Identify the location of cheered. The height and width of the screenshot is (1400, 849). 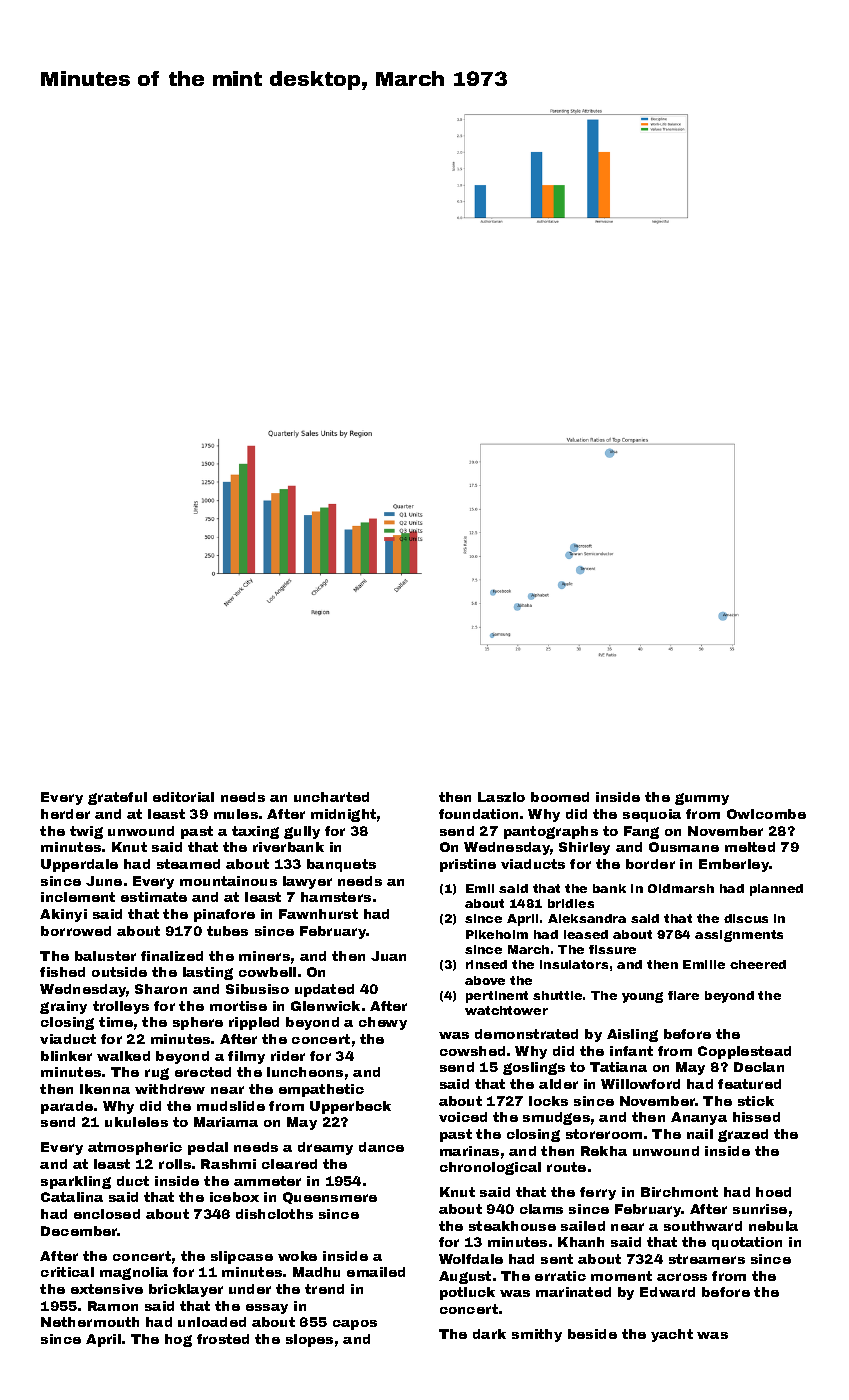
(758, 964).
